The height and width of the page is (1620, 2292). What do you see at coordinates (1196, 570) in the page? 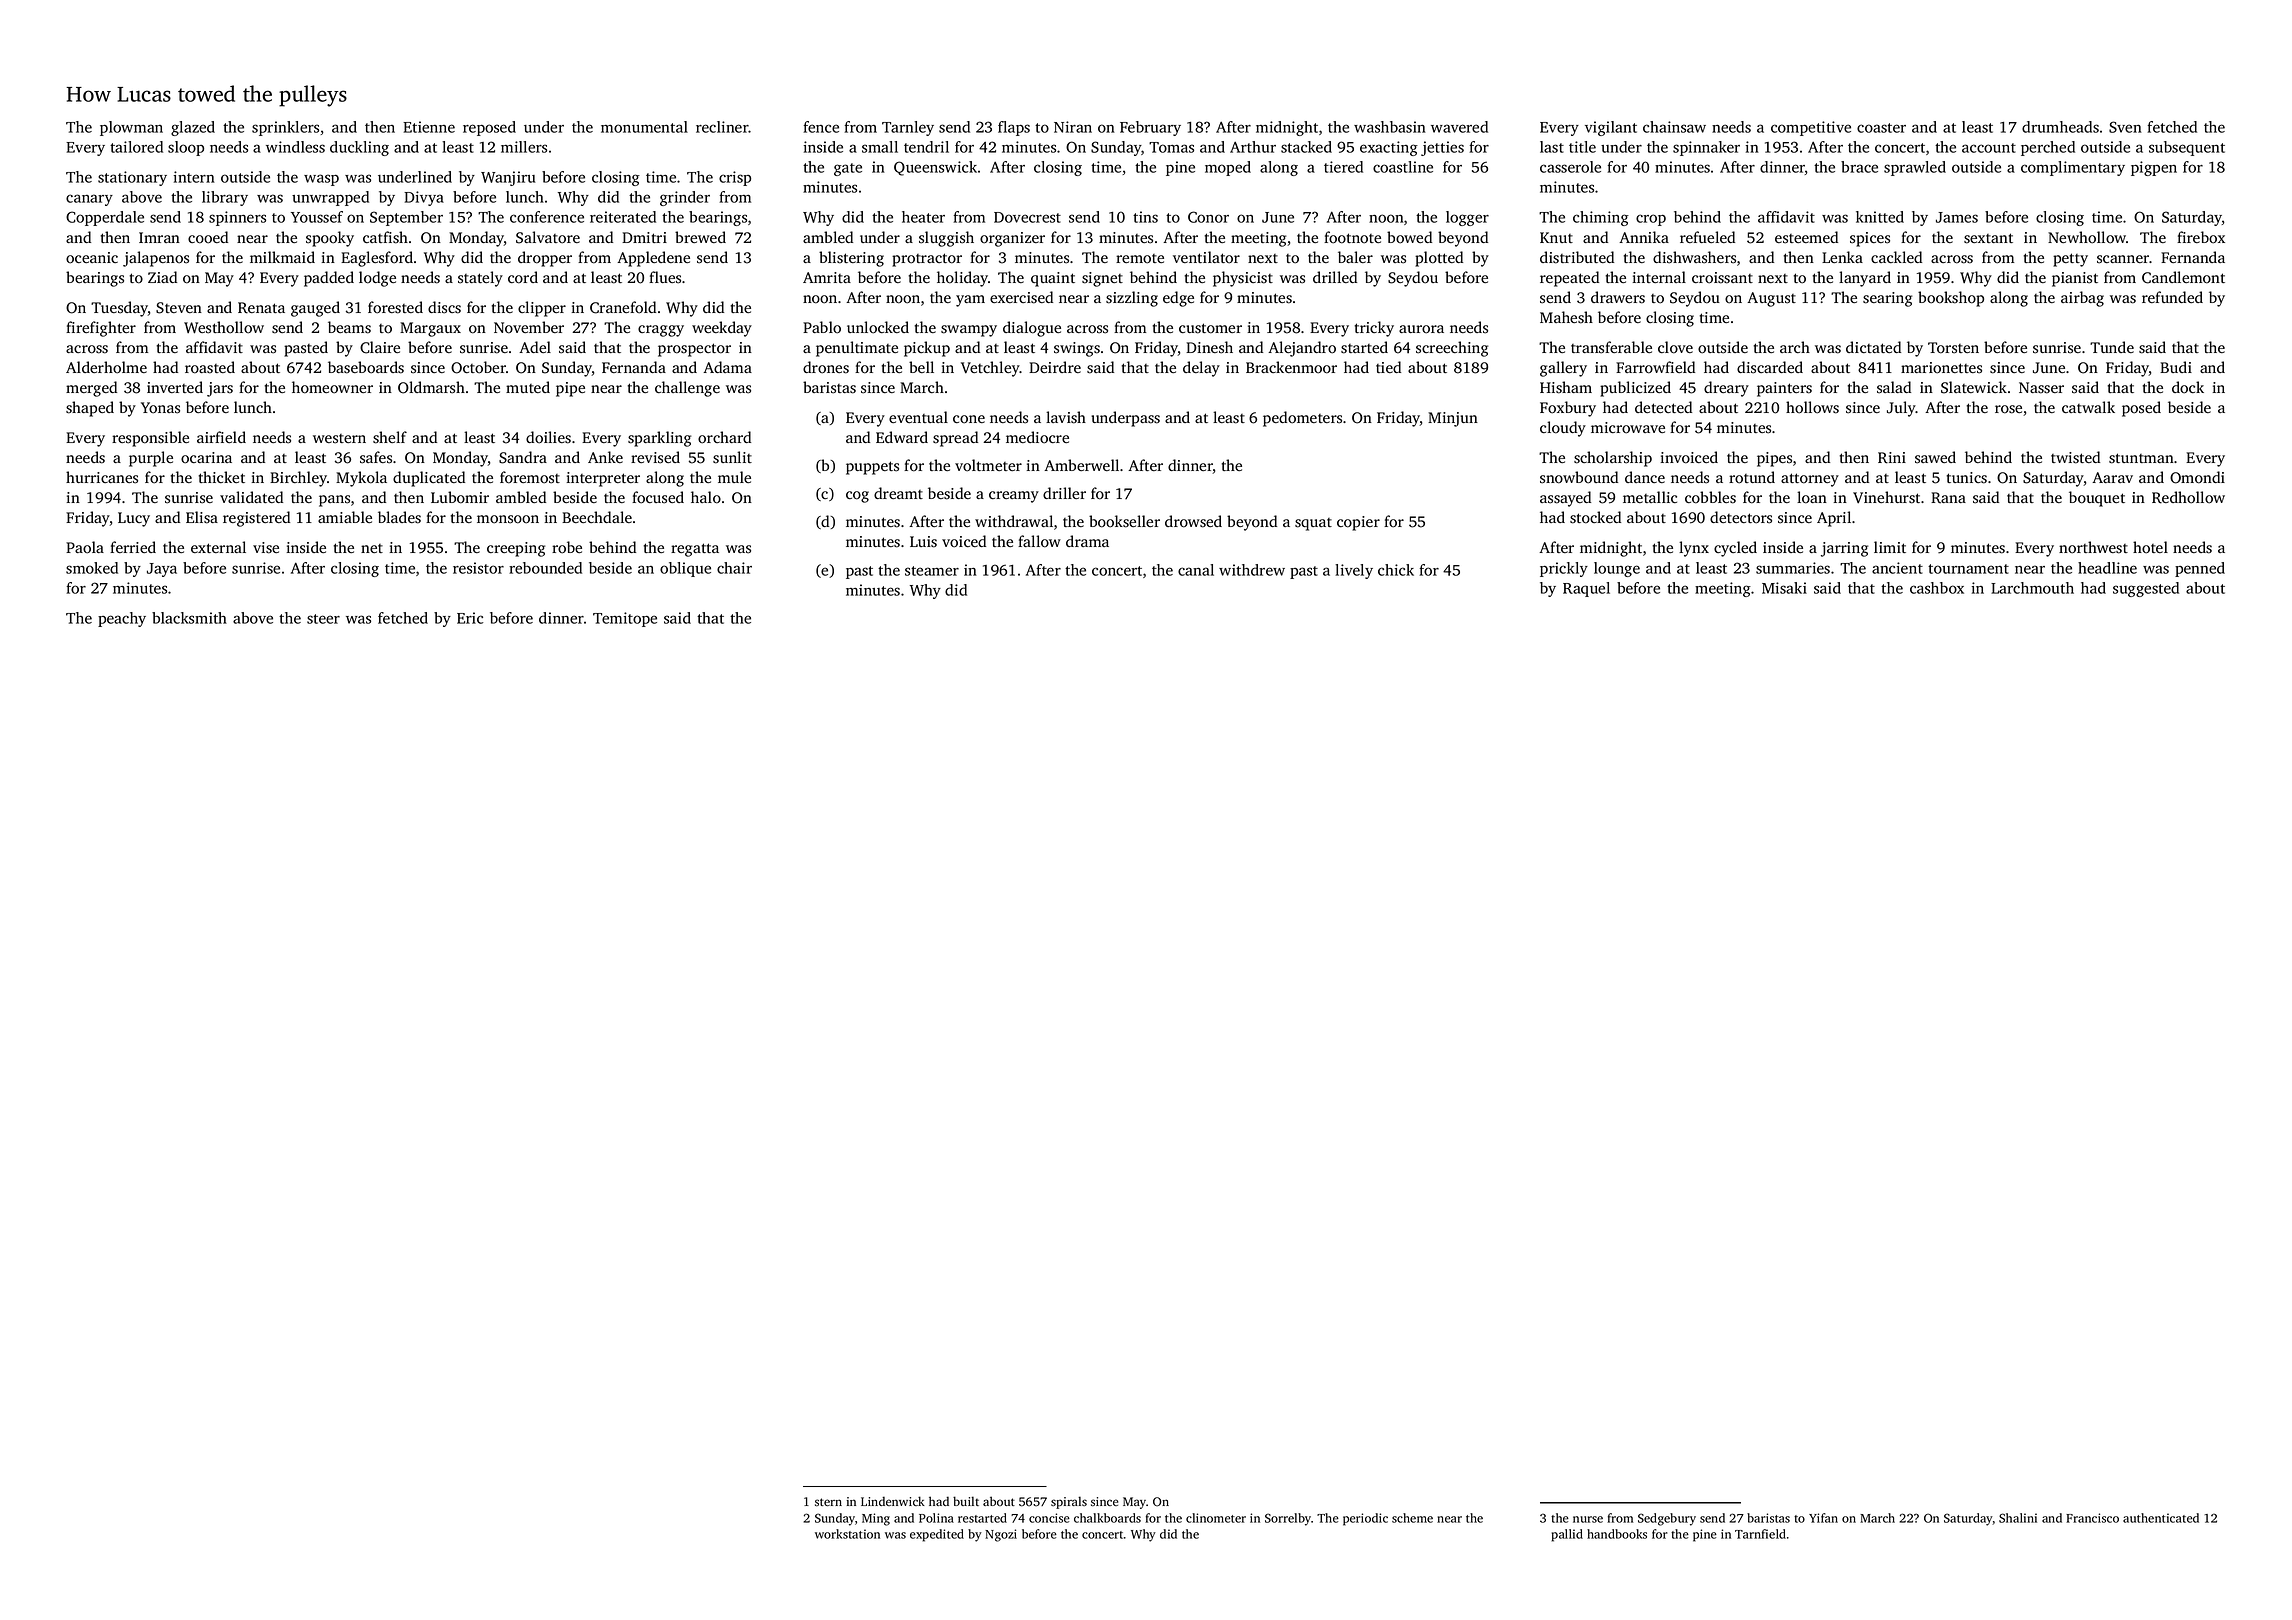
I see `canal` at bounding box center [1196, 570].
